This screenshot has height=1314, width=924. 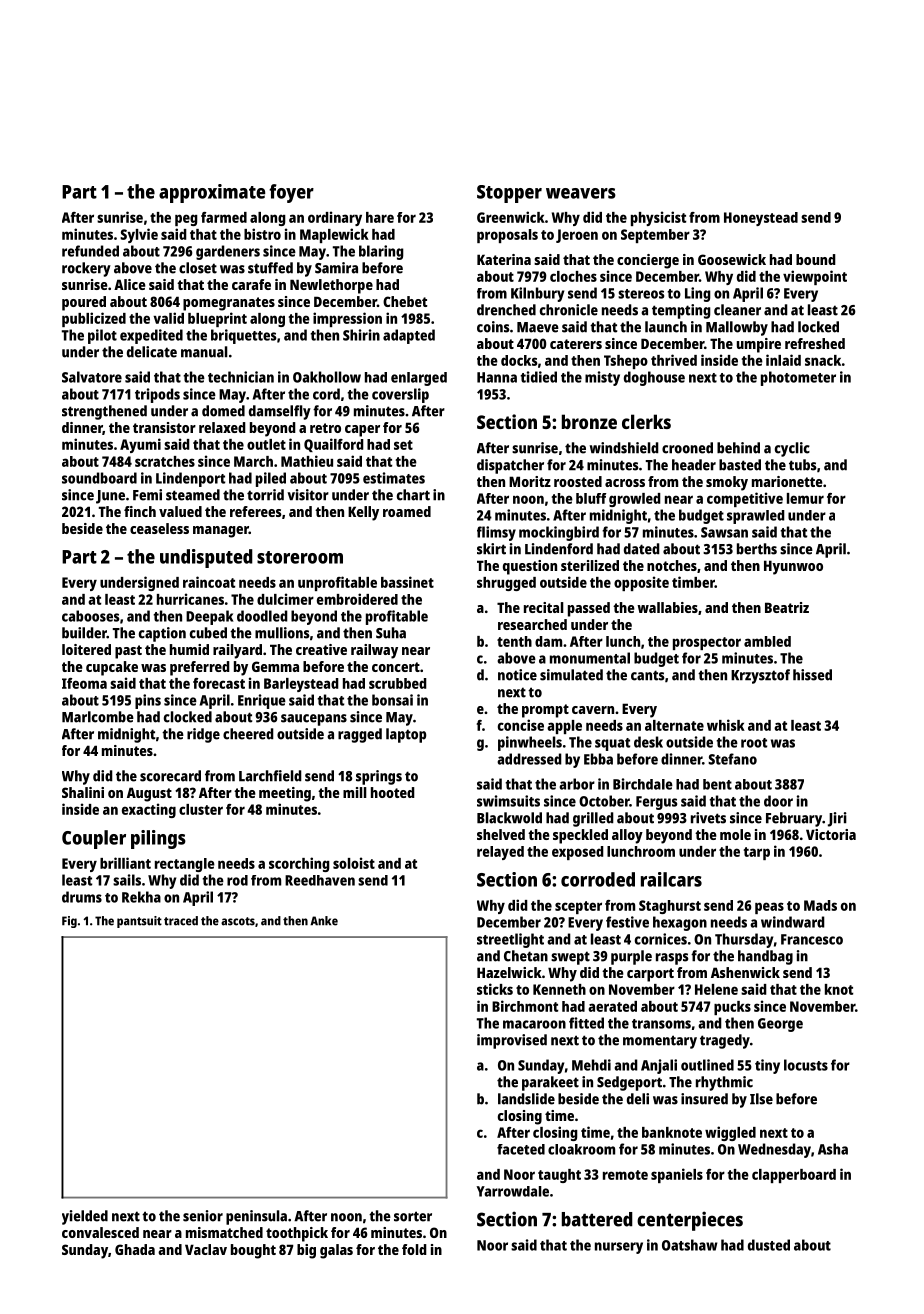 What do you see at coordinates (526, 1099) in the screenshot?
I see `landslide` at bounding box center [526, 1099].
